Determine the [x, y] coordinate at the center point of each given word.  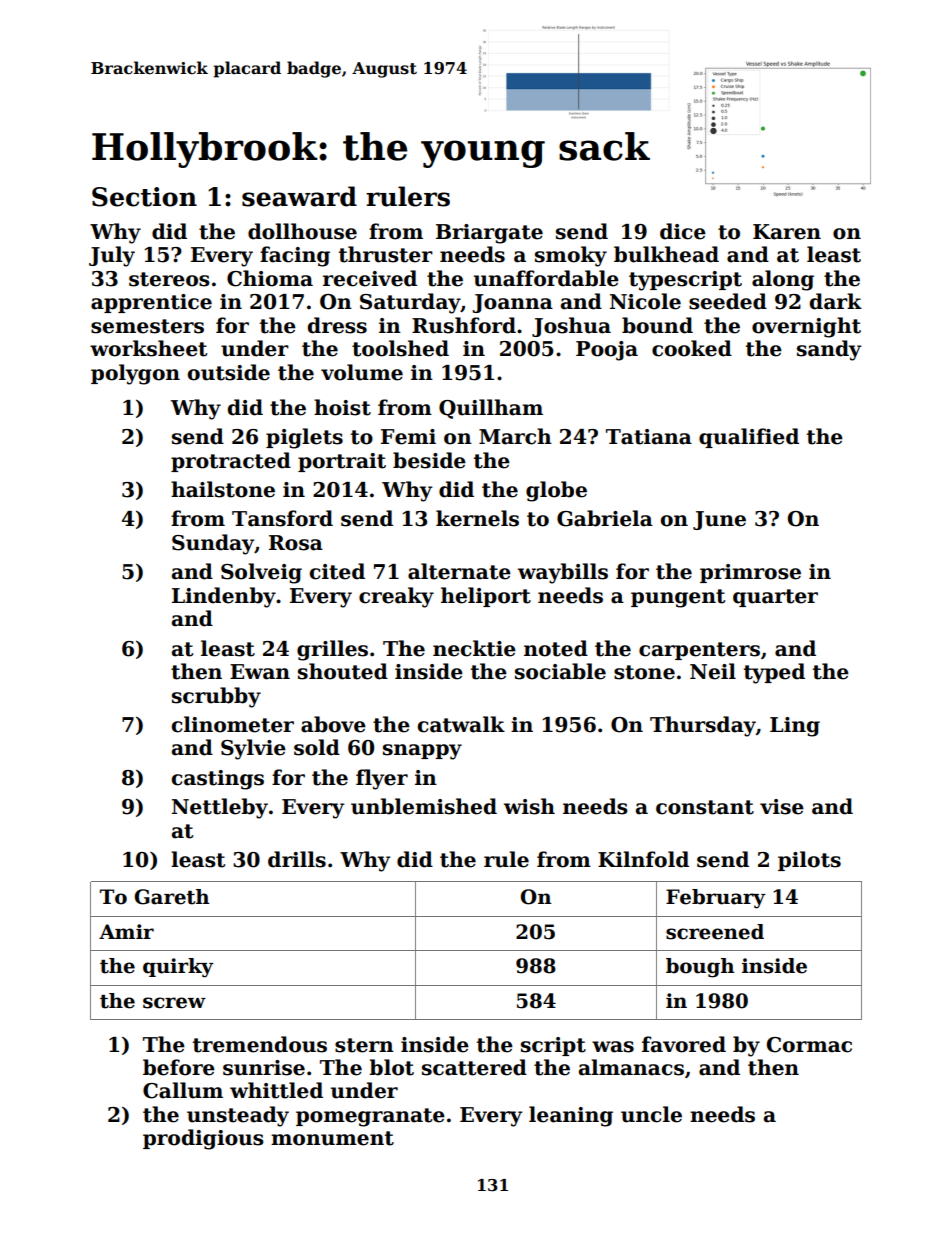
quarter [775, 598]
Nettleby [220, 808]
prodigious [203, 1139]
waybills [563, 573]
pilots [809, 861]
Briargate [489, 234]
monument [332, 1138]
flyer [382, 779]
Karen [787, 232]
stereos [169, 279]
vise [782, 807]
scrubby [216, 697]
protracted [231, 462]
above [333, 724]
